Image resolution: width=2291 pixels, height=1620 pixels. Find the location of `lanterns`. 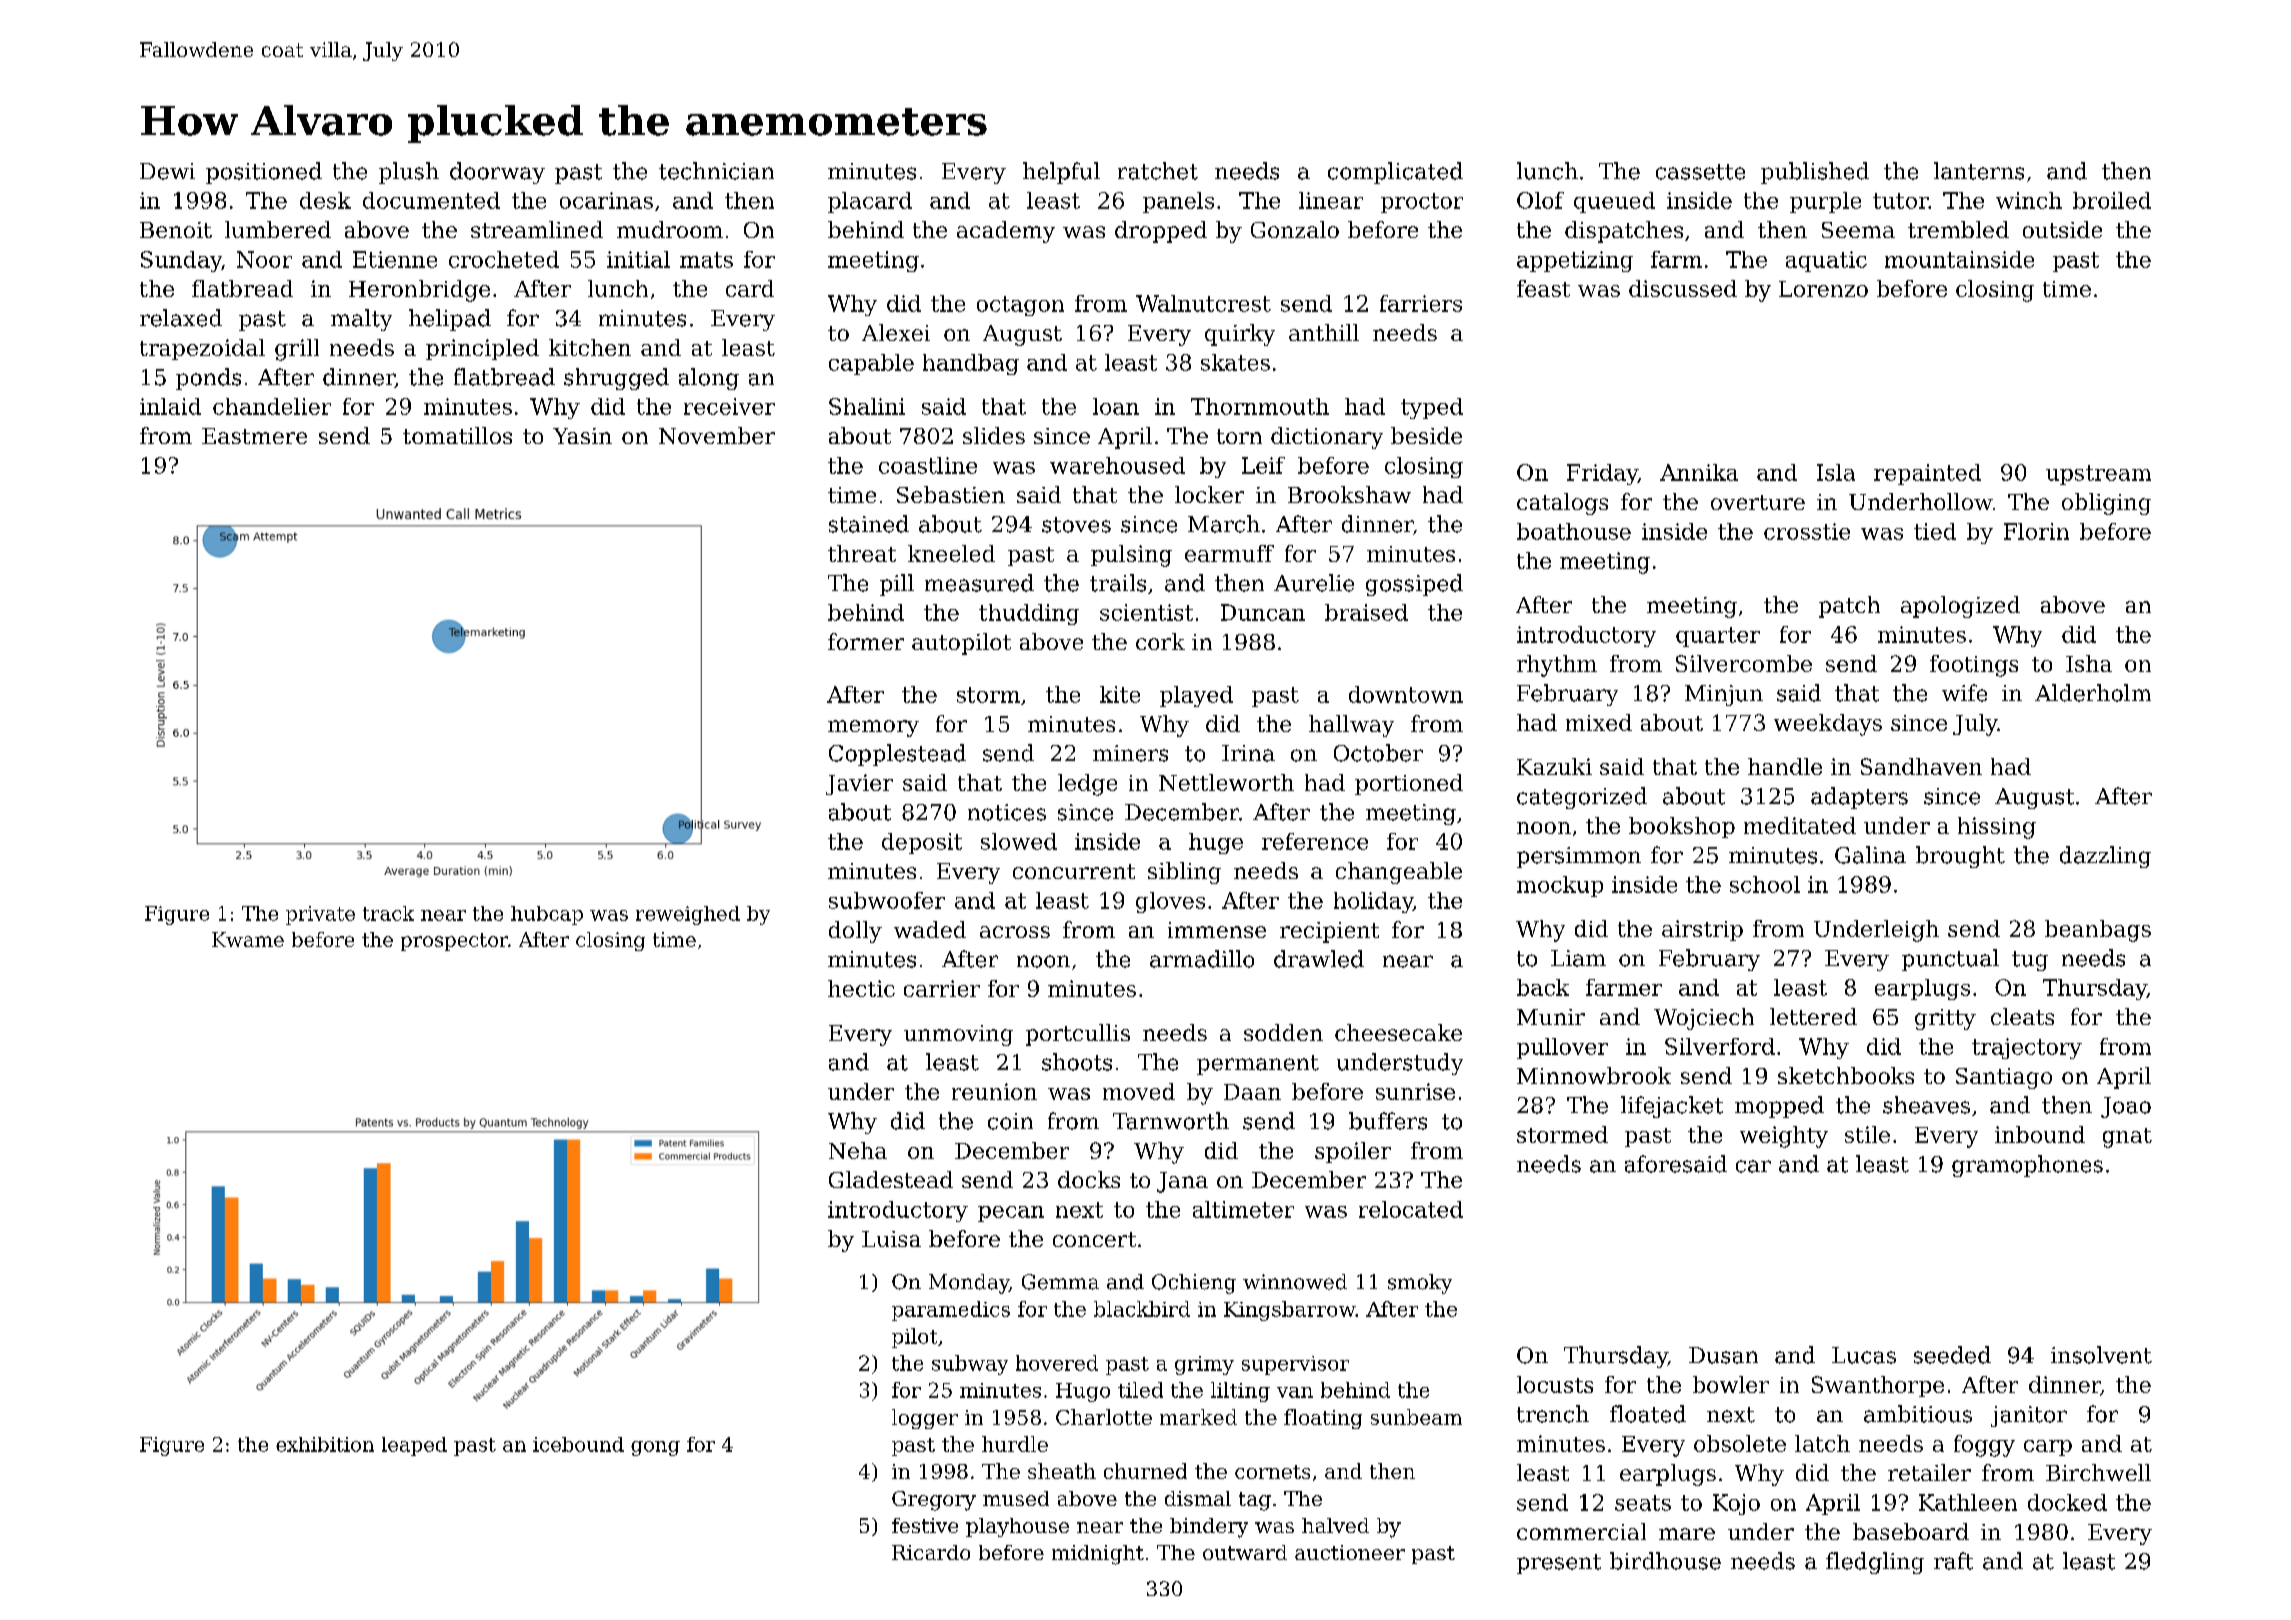

lanterns is located at coordinates (1979, 171).
